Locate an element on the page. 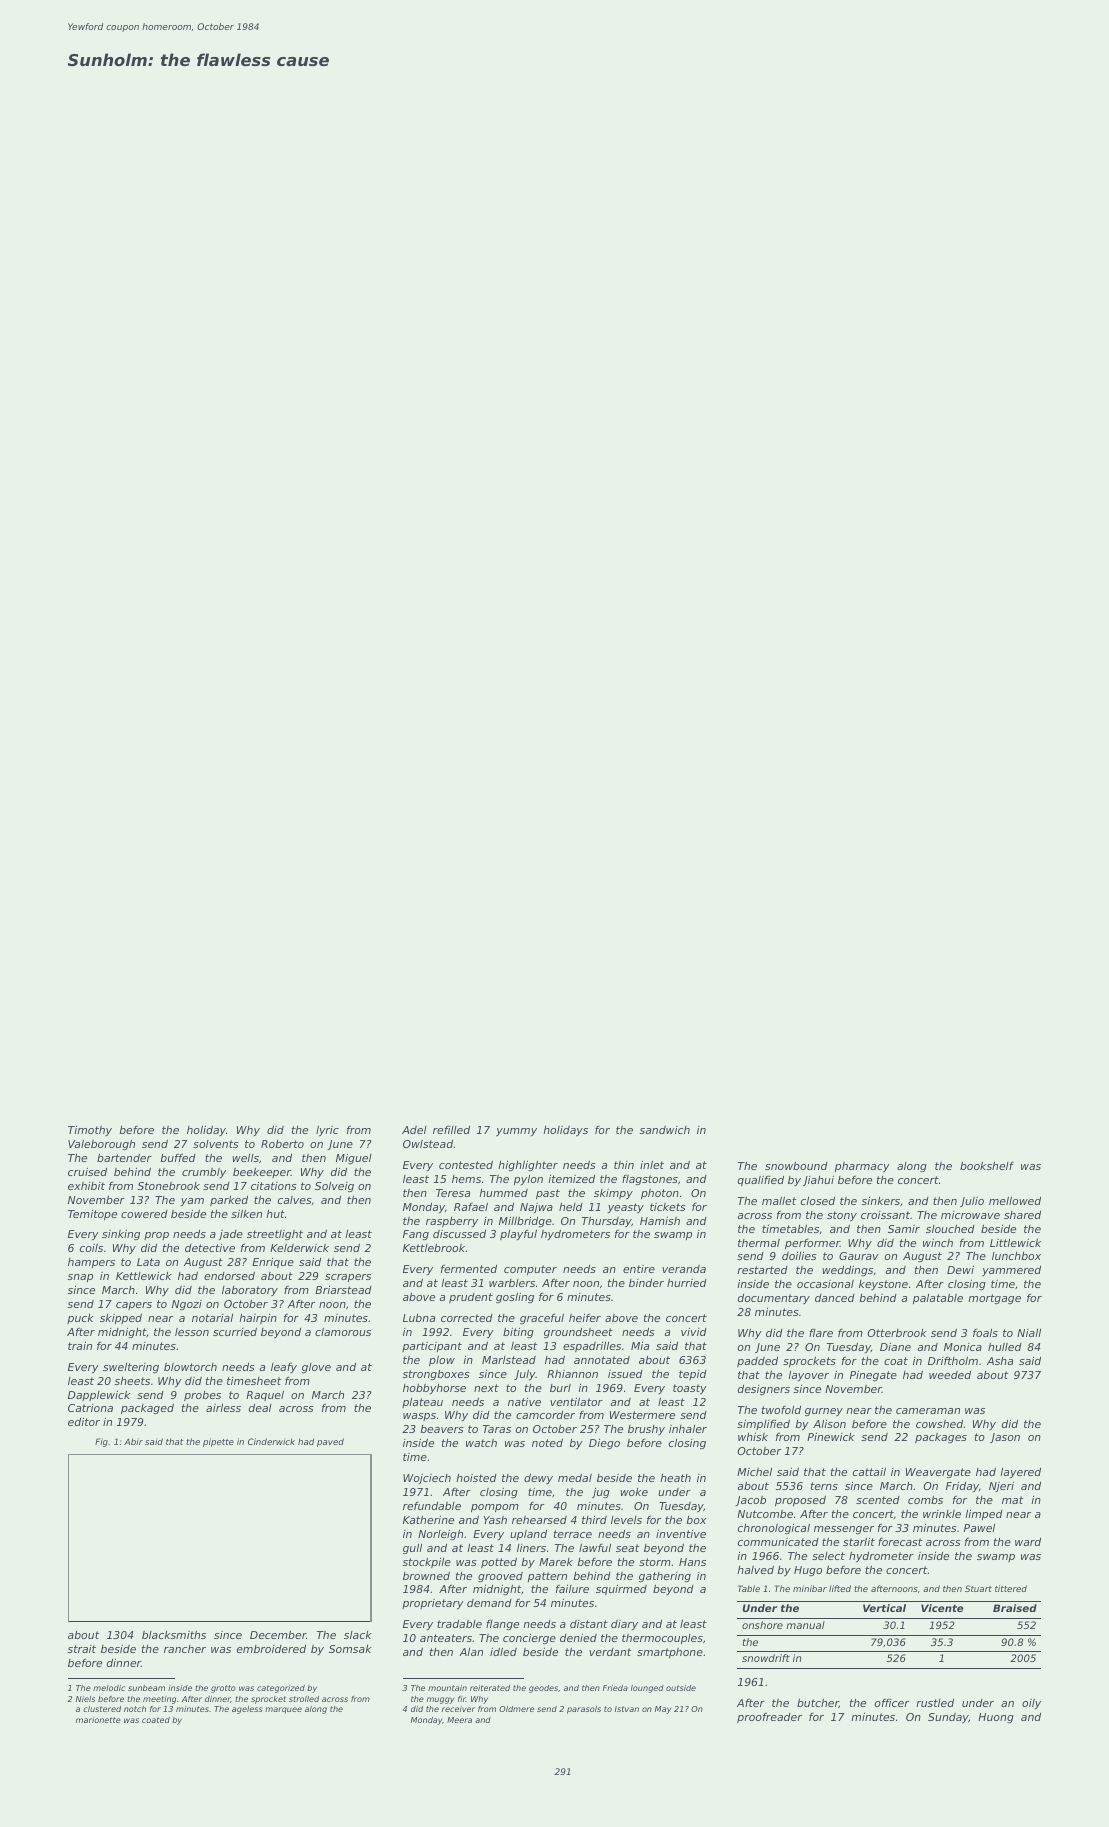 The width and height of the document is (1109, 1827). pharmacy is located at coordinates (862, 1167).
